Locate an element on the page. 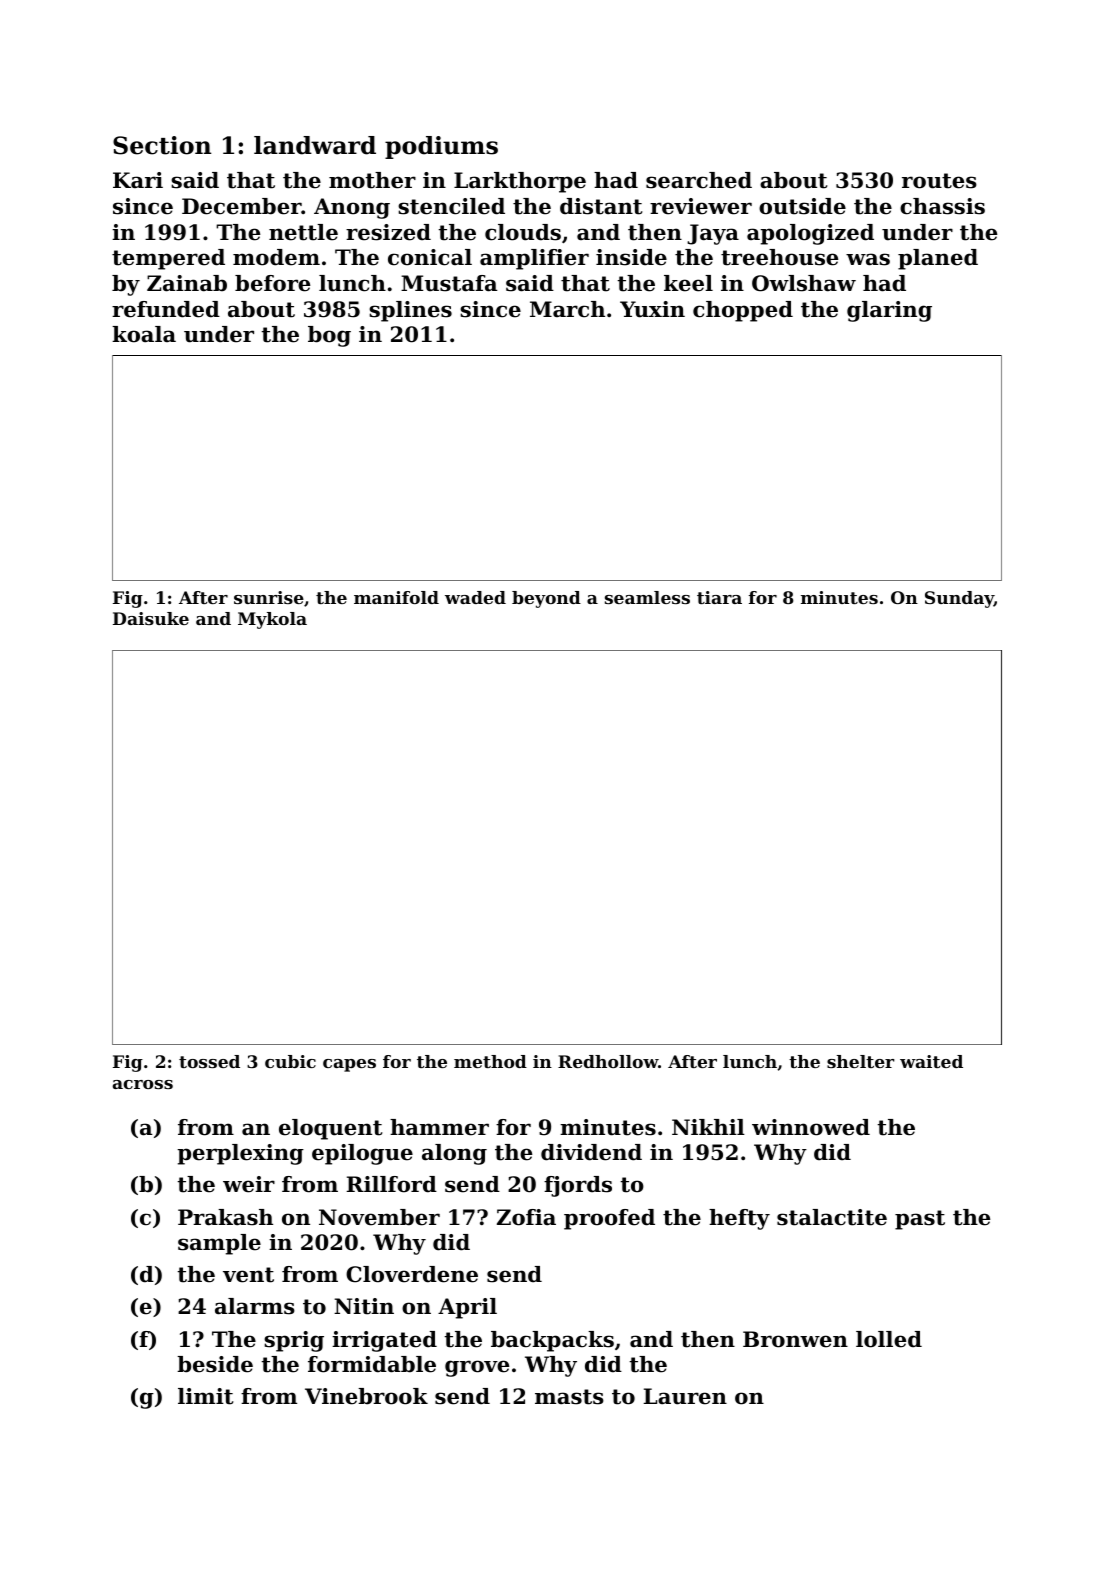  bog is located at coordinates (329, 336).
